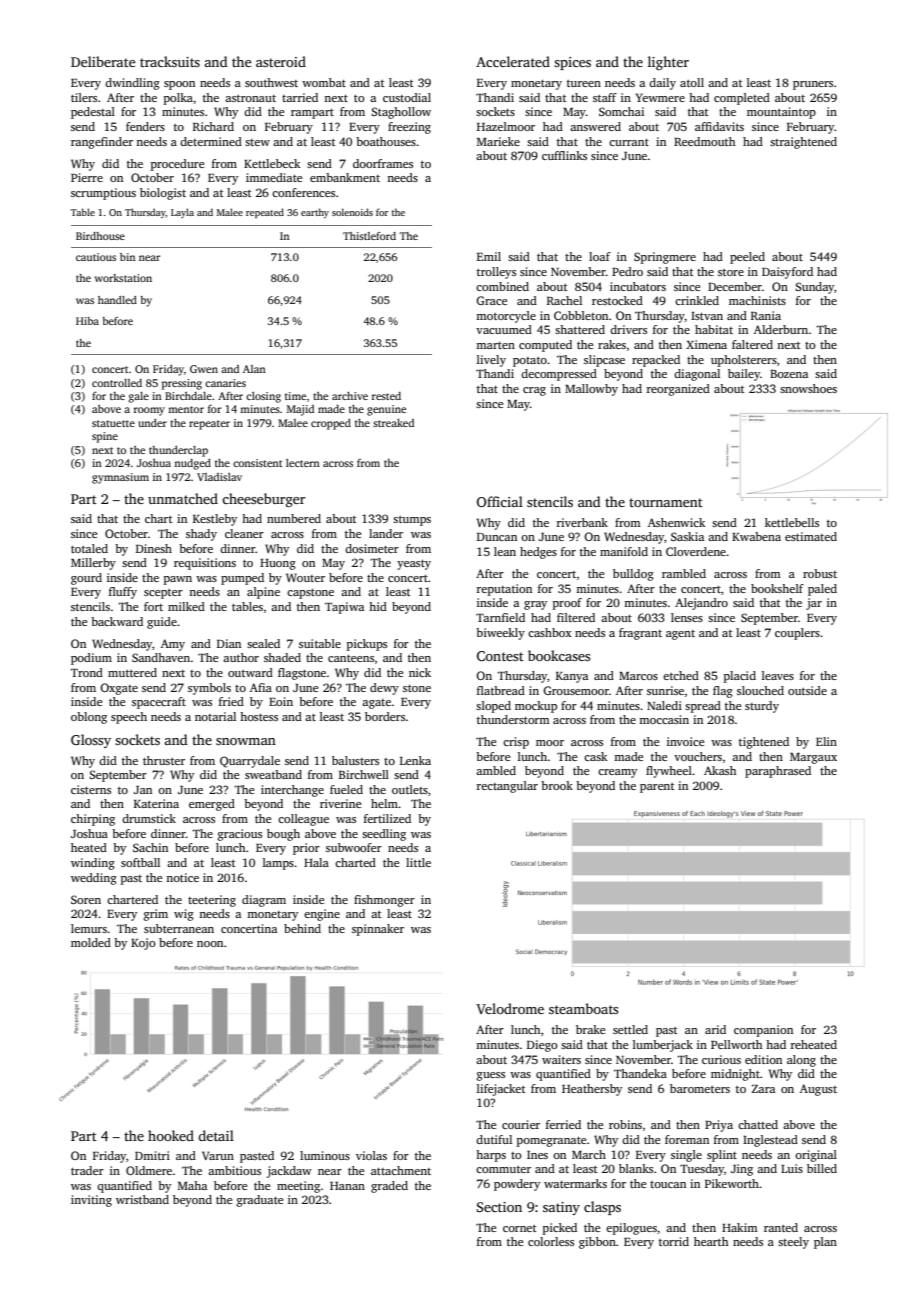 This document has height=1316, width=908. I want to click on Kwabena, so click(756, 536).
